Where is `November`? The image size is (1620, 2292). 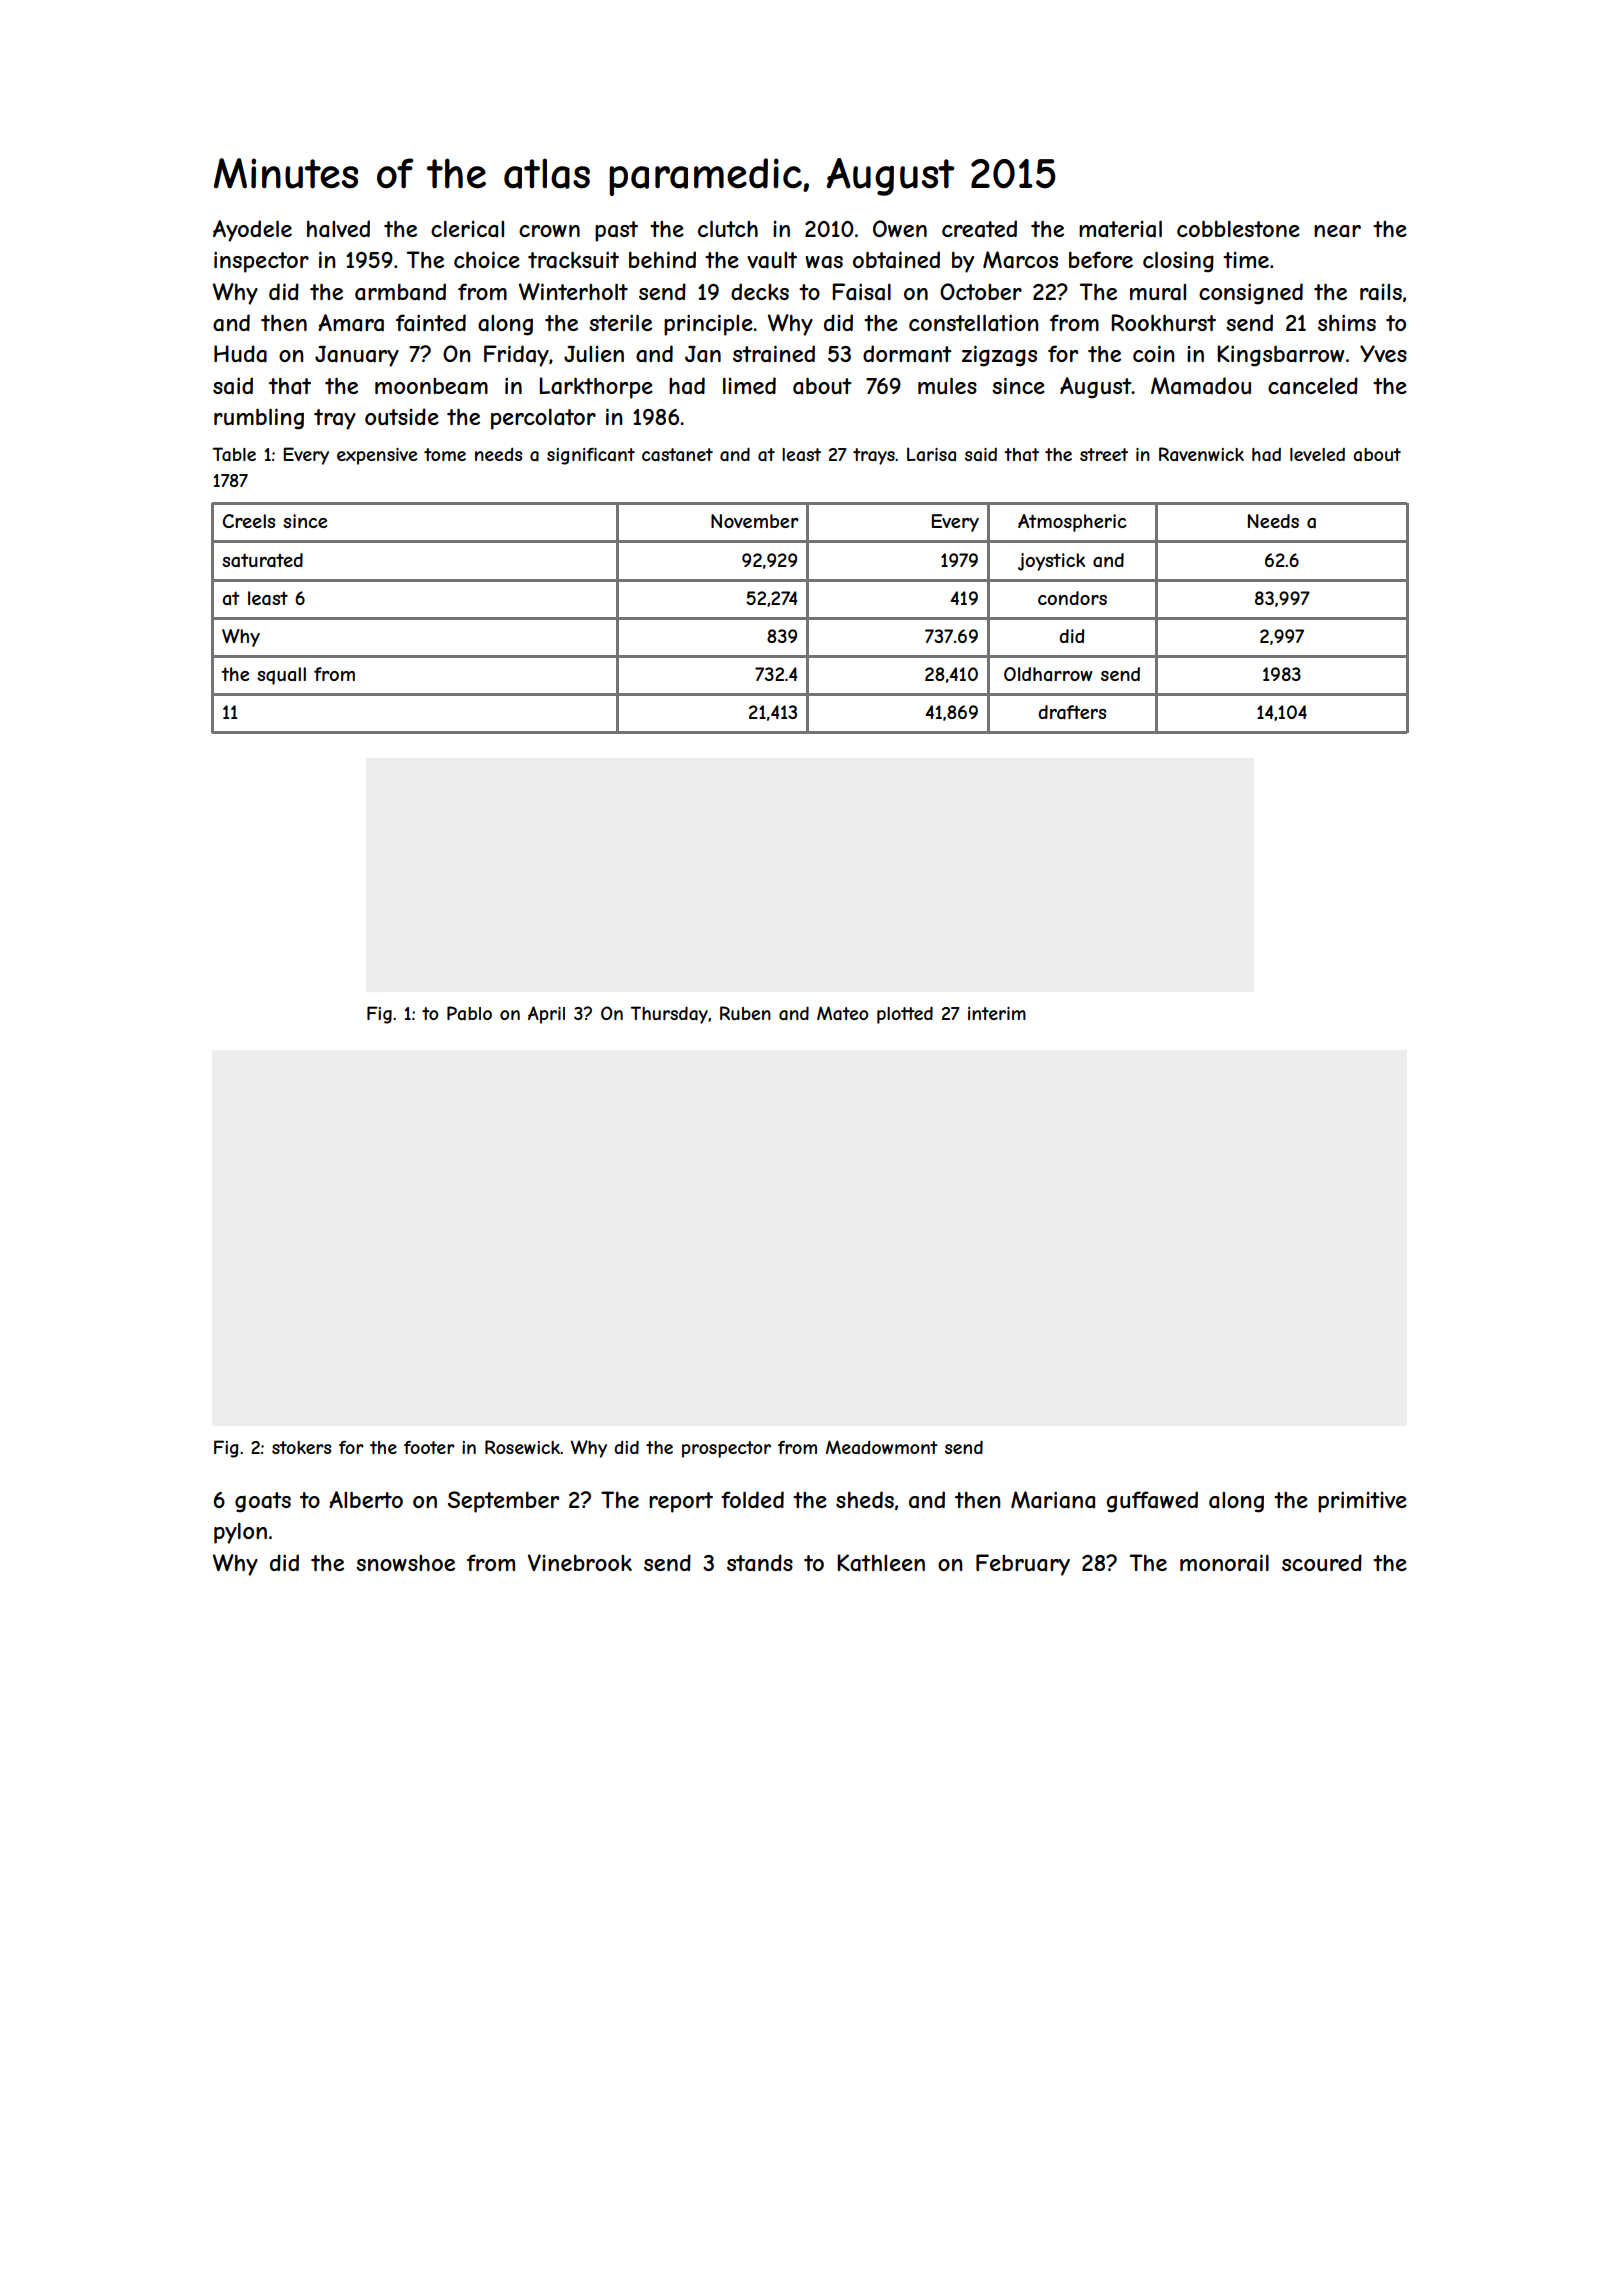 November is located at coordinates (754, 521).
